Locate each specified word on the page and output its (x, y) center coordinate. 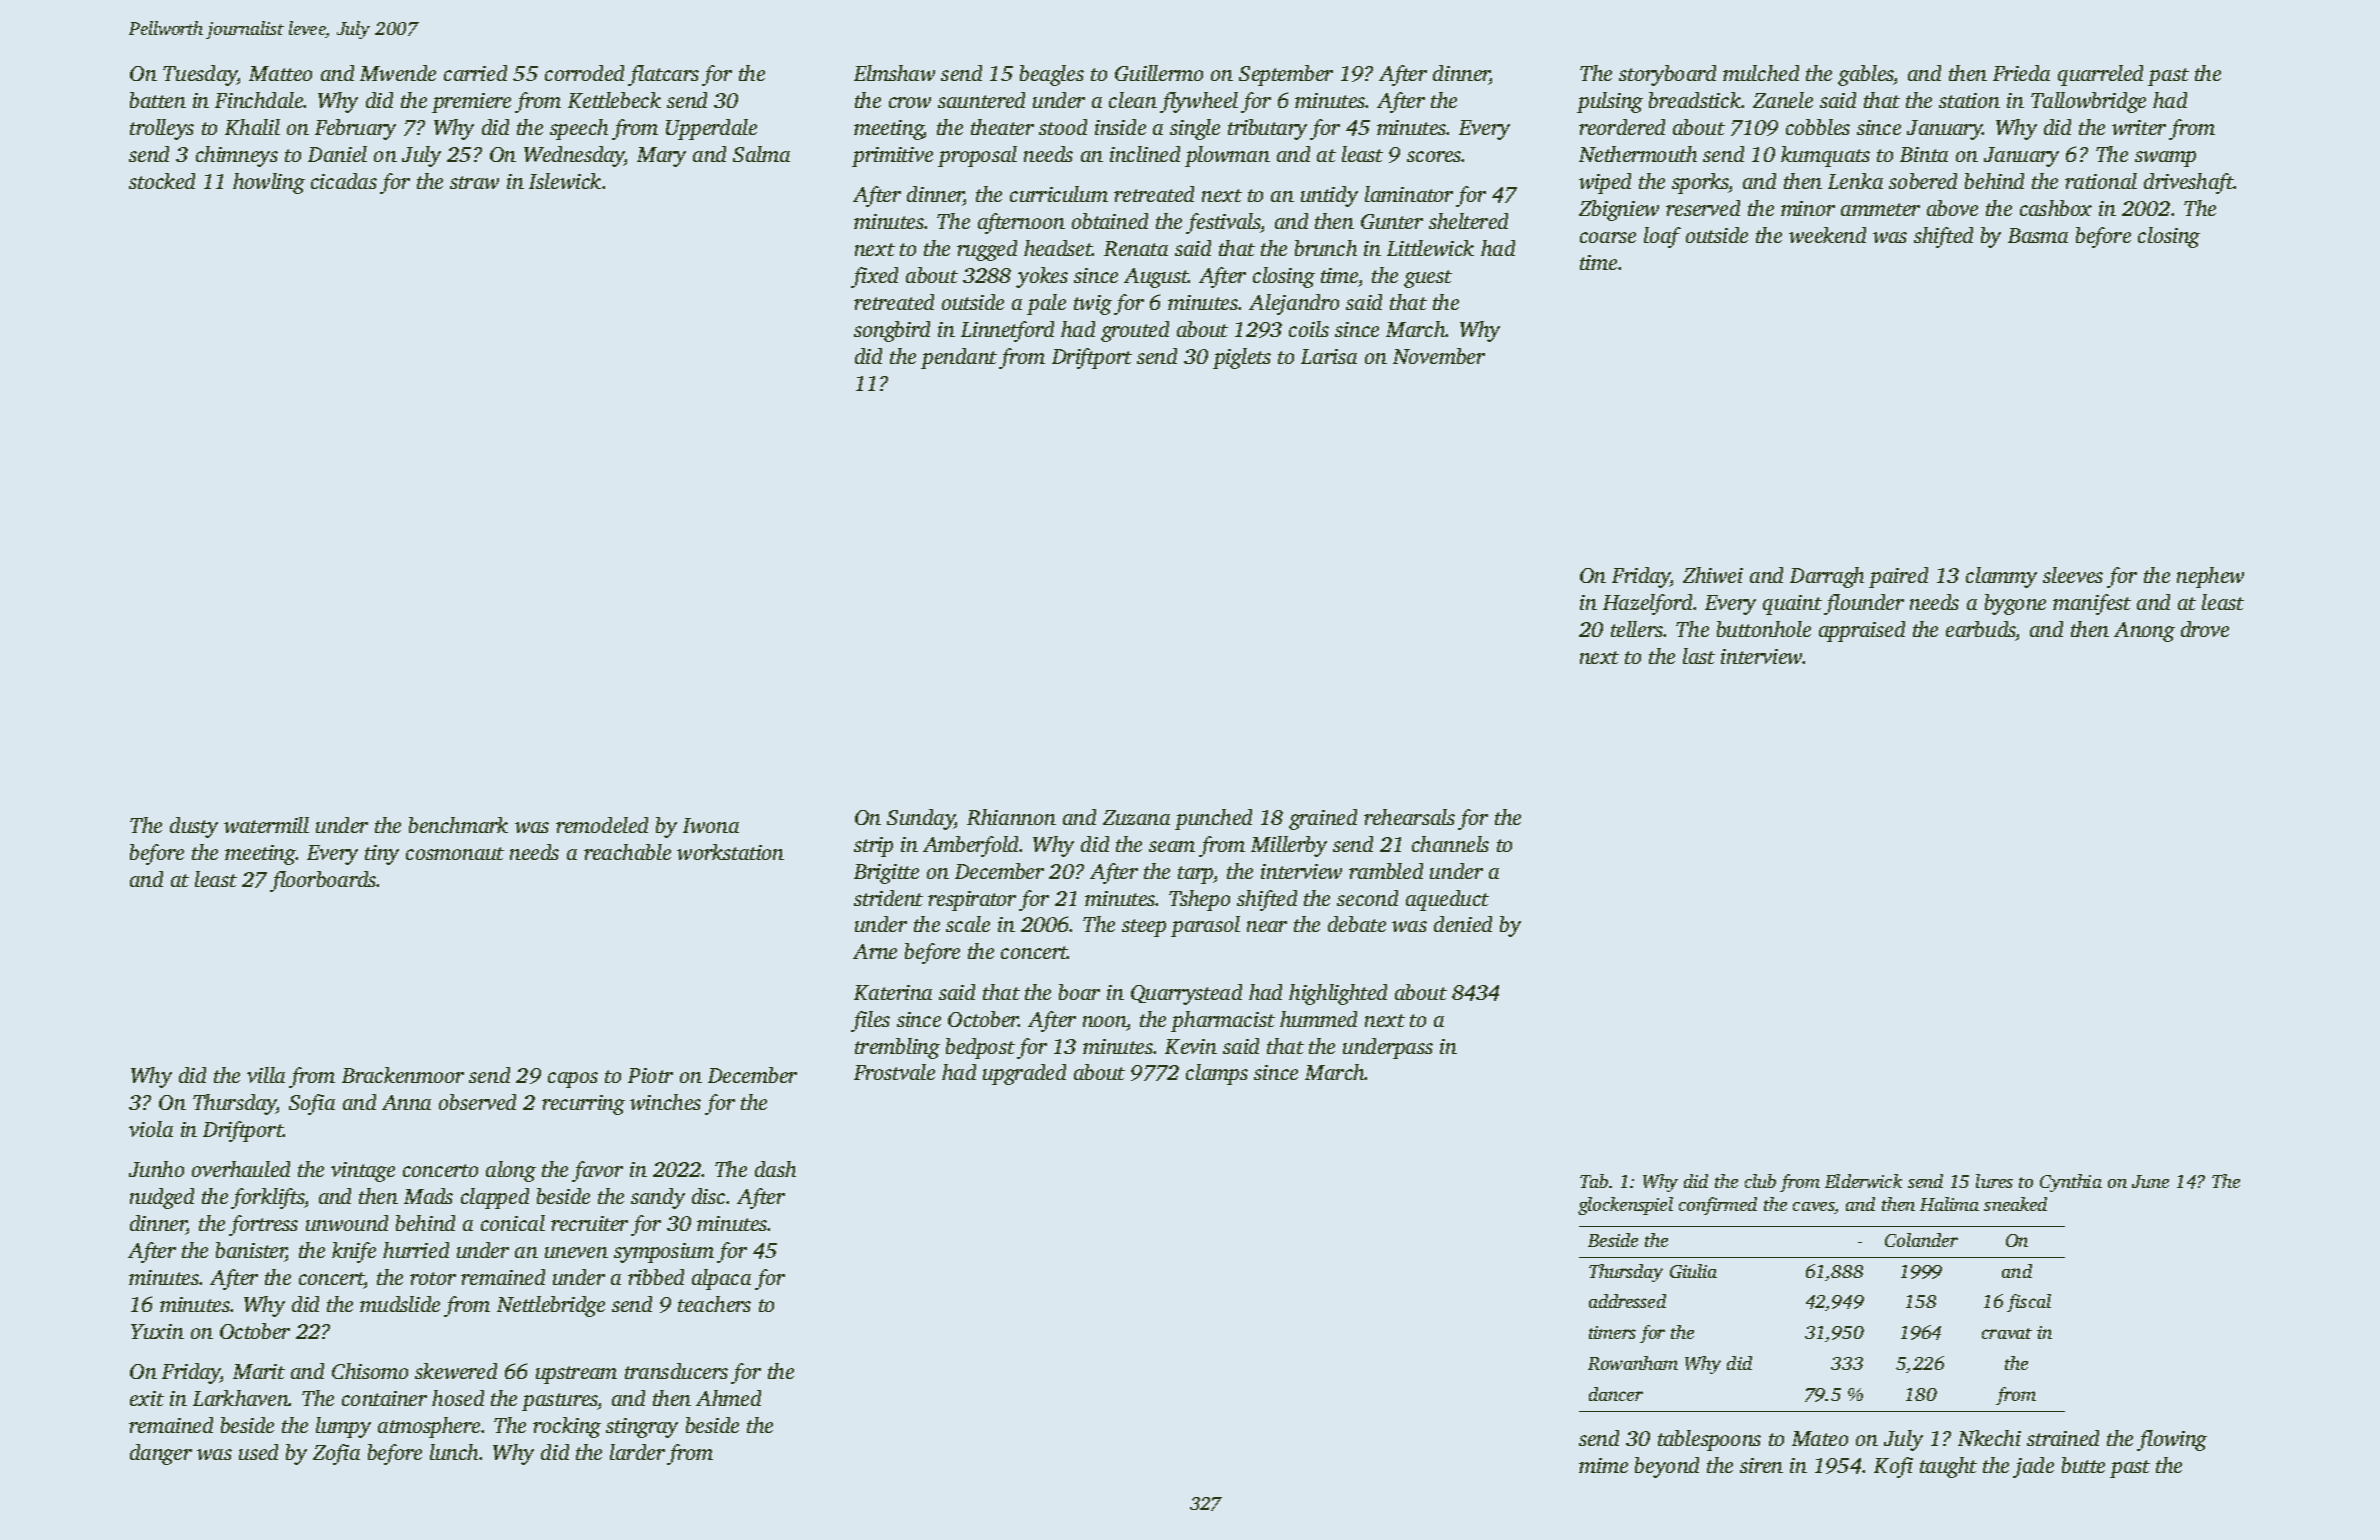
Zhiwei (1713, 575)
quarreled (2100, 75)
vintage (363, 1172)
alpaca (721, 1279)
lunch (455, 1452)
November (1439, 356)
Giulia (1693, 1271)
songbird (892, 331)
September (1286, 75)
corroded (584, 73)
